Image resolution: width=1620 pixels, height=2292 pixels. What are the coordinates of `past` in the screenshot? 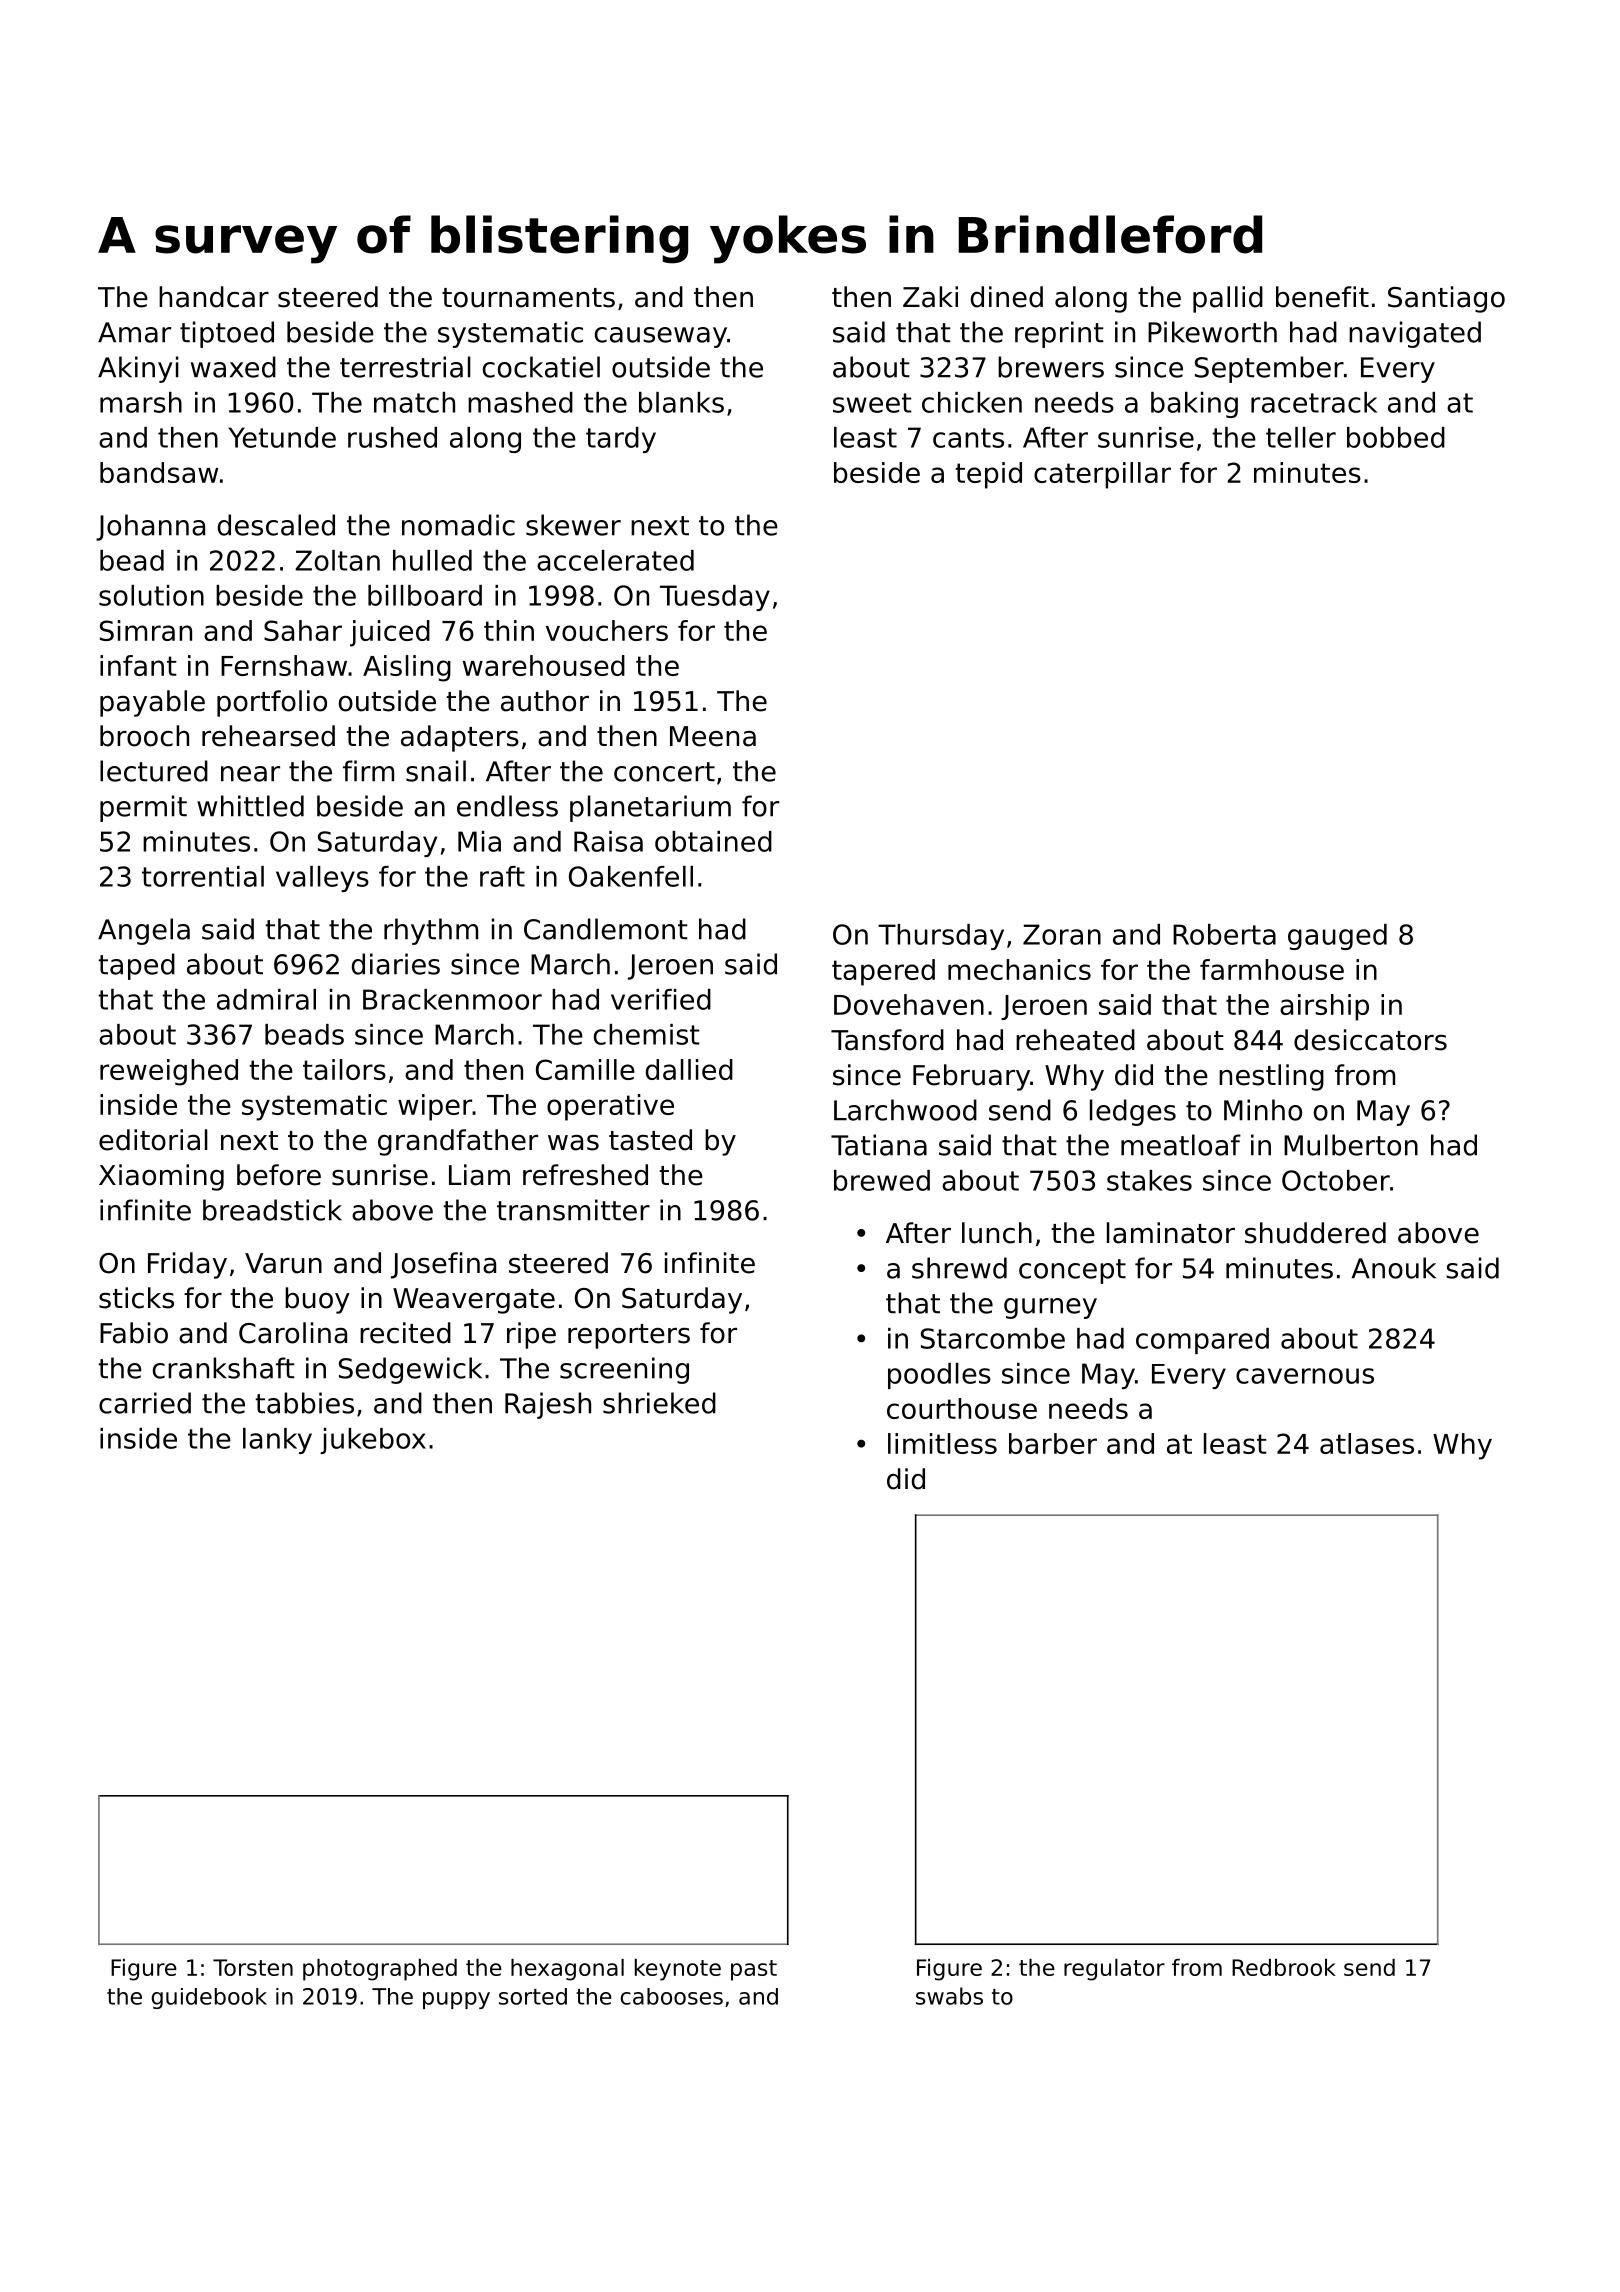 It's located at (754, 1970).
